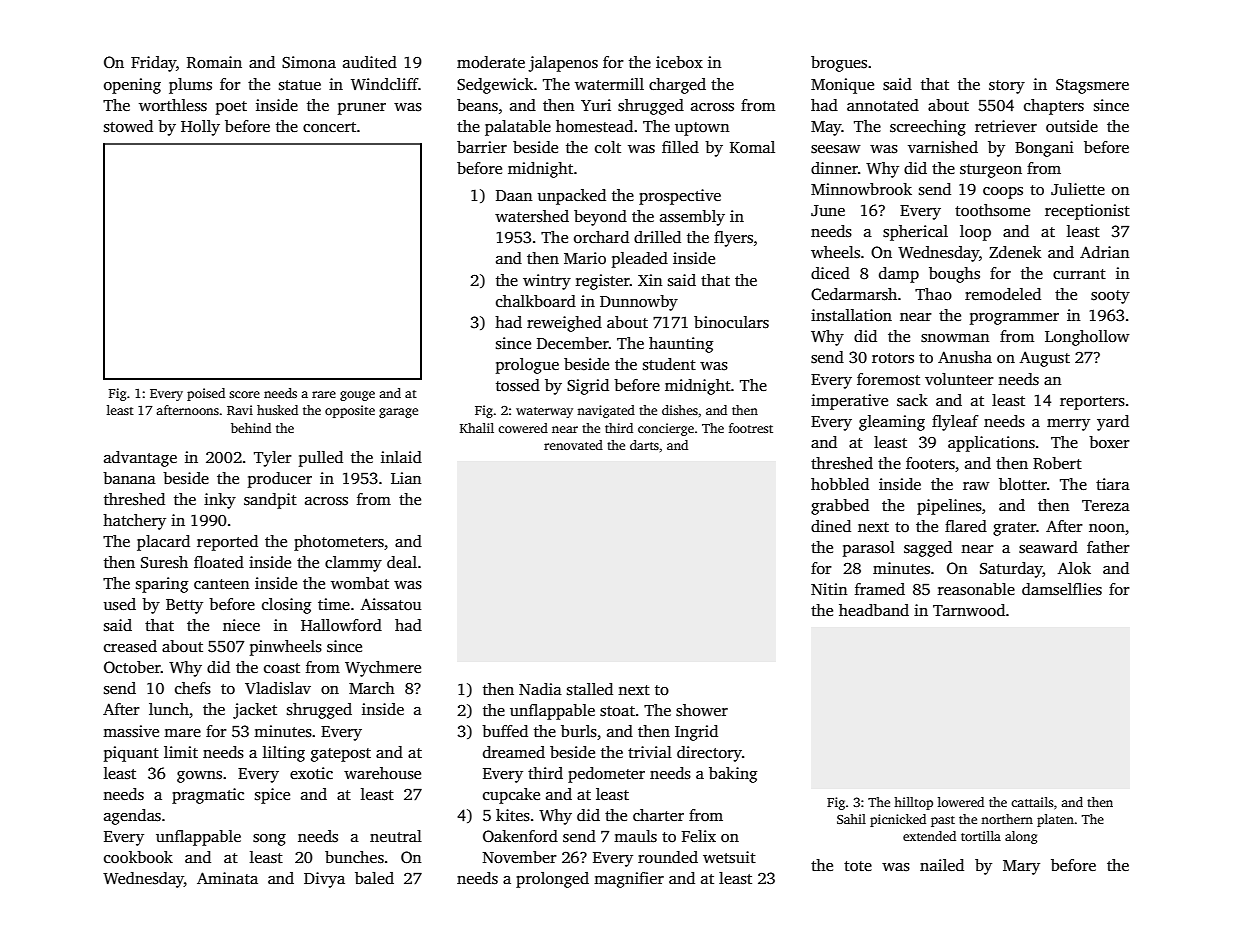 This document has width=1233, height=952. I want to click on poised, so click(206, 394).
